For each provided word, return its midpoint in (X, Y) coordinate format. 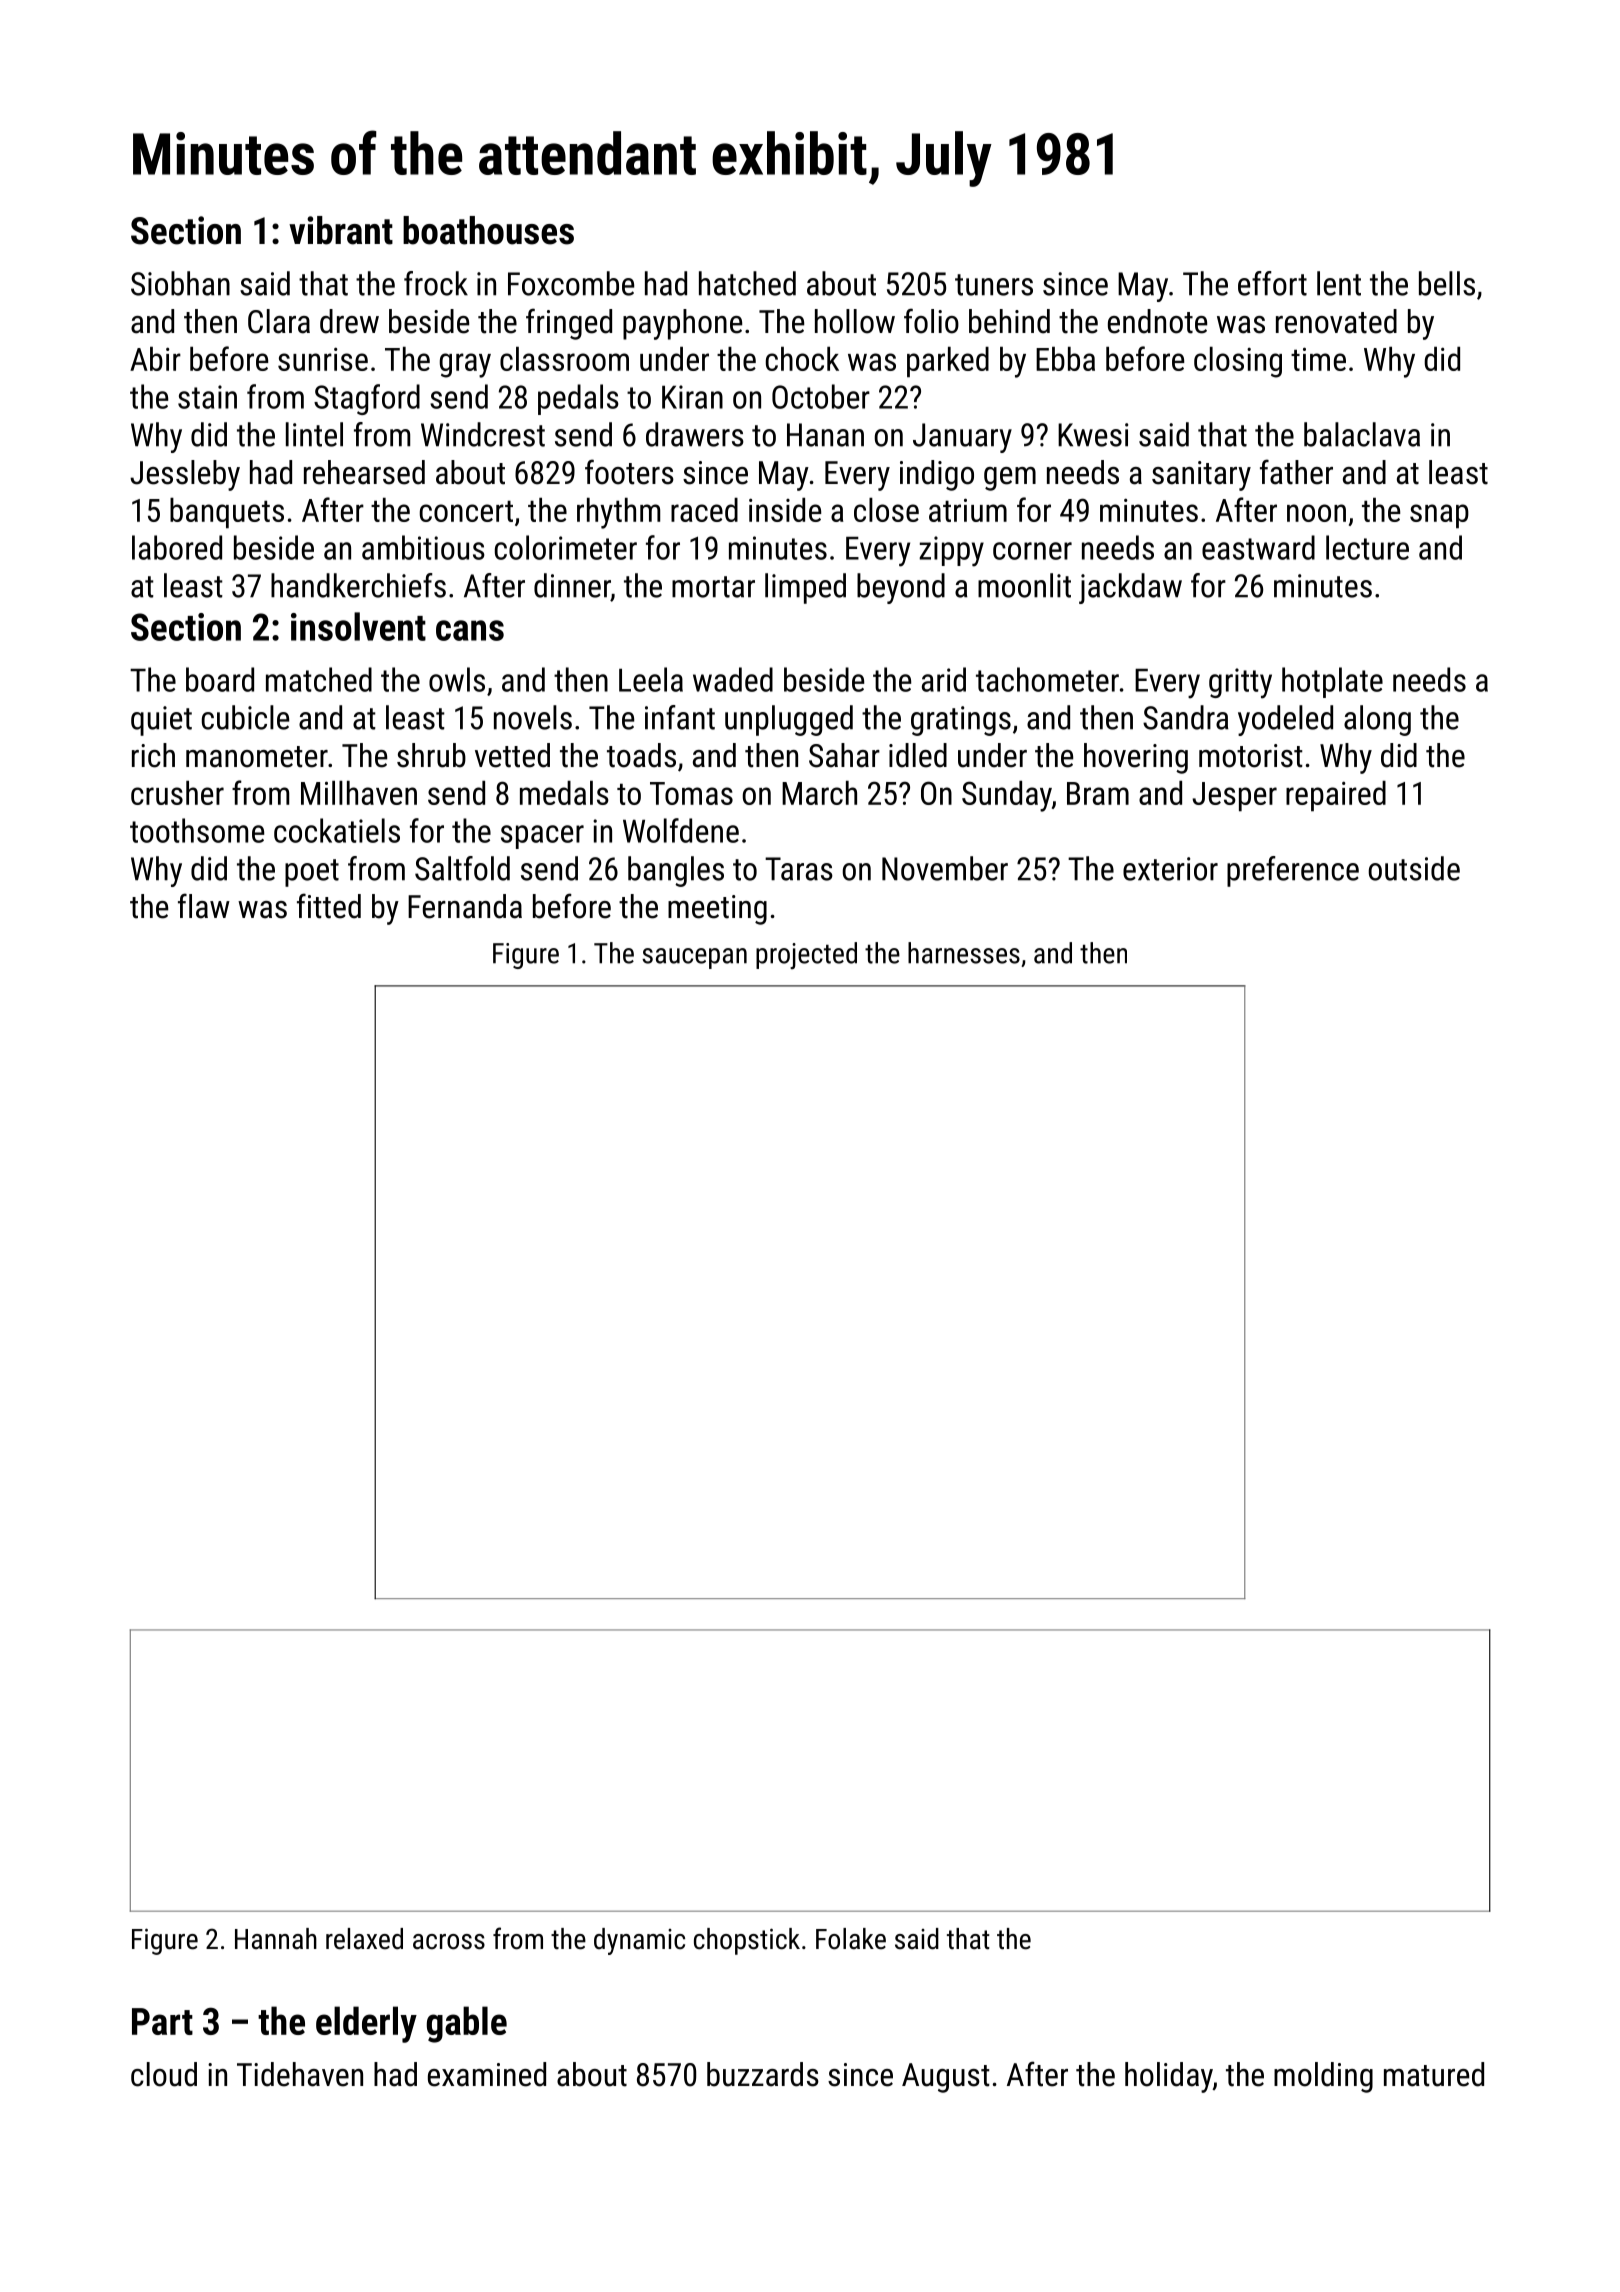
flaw (204, 906)
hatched (747, 283)
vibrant (341, 230)
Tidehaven (300, 2074)
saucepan (694, 958)
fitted (329, 906)
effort (1272, 283)
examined (487, 2074)
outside (1414, 868)
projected (806, 955)
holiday (1169, 2077)
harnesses (964, 953)
